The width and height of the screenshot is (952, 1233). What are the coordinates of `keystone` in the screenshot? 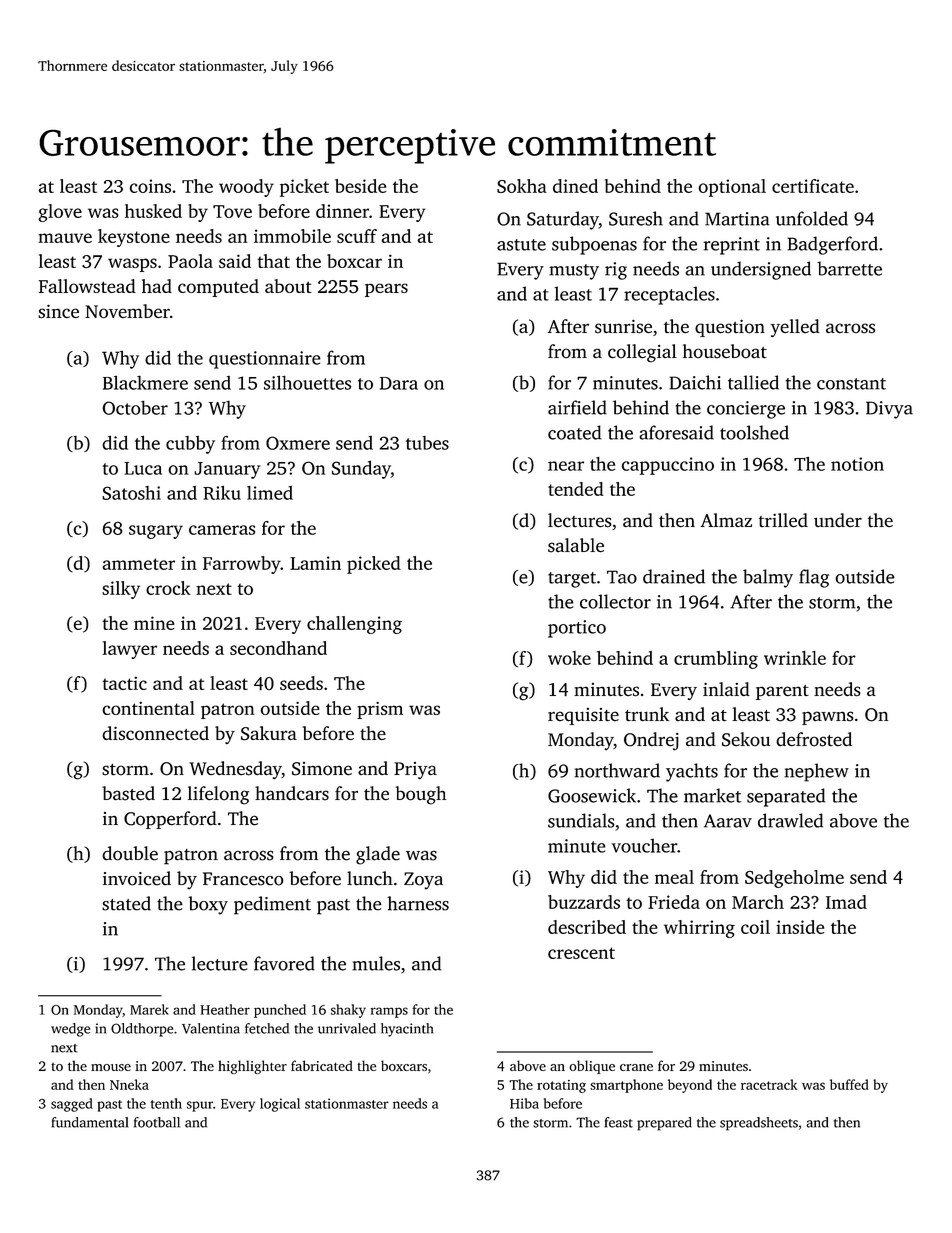 It's located at (134, 238).
